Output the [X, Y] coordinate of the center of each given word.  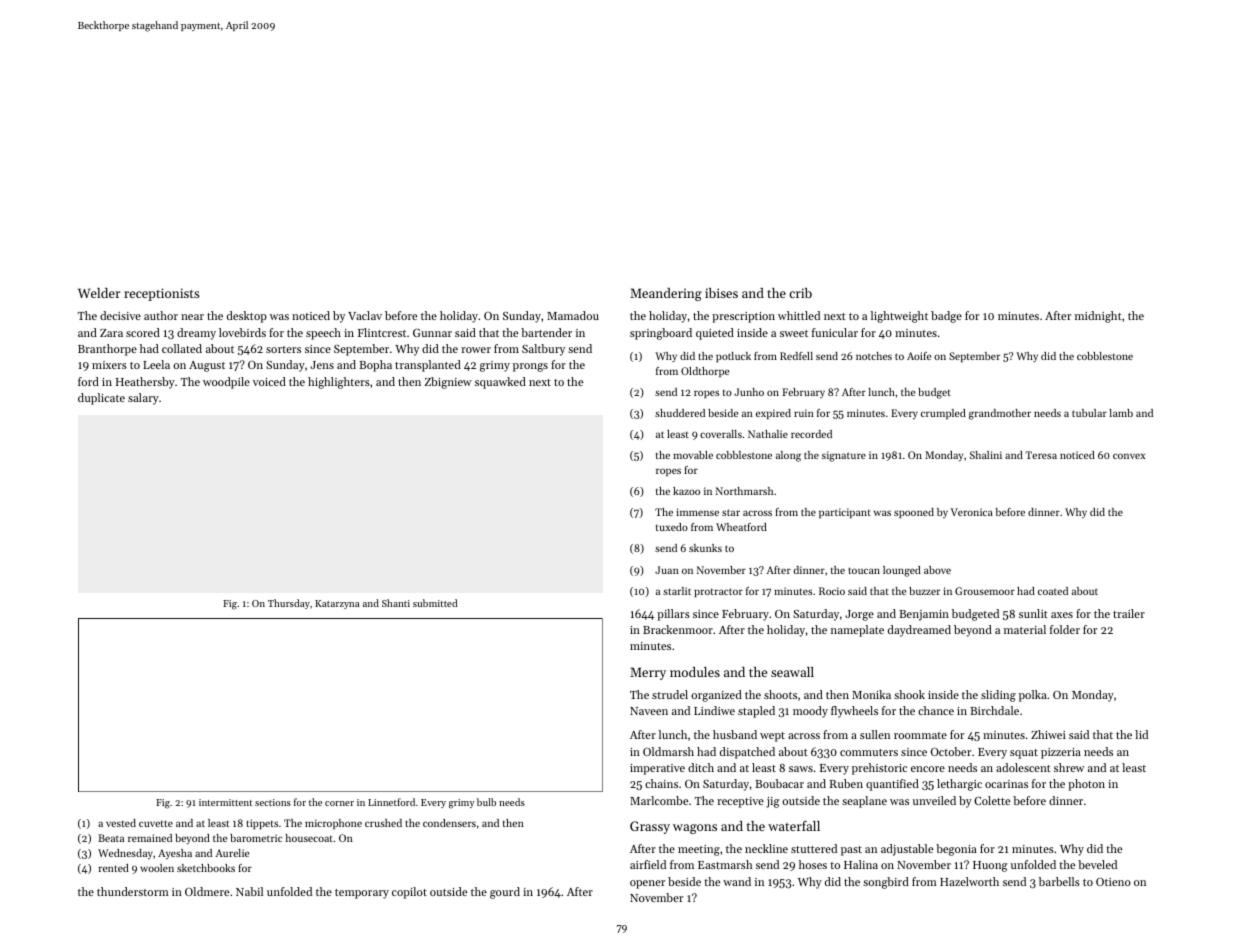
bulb [486, 802]
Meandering [666, 294]
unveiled [934, 800]
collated [182, 348]
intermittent [225, 802]
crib [800, 293]
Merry [648, 673]
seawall [792, 672]
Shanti [396, 603]
